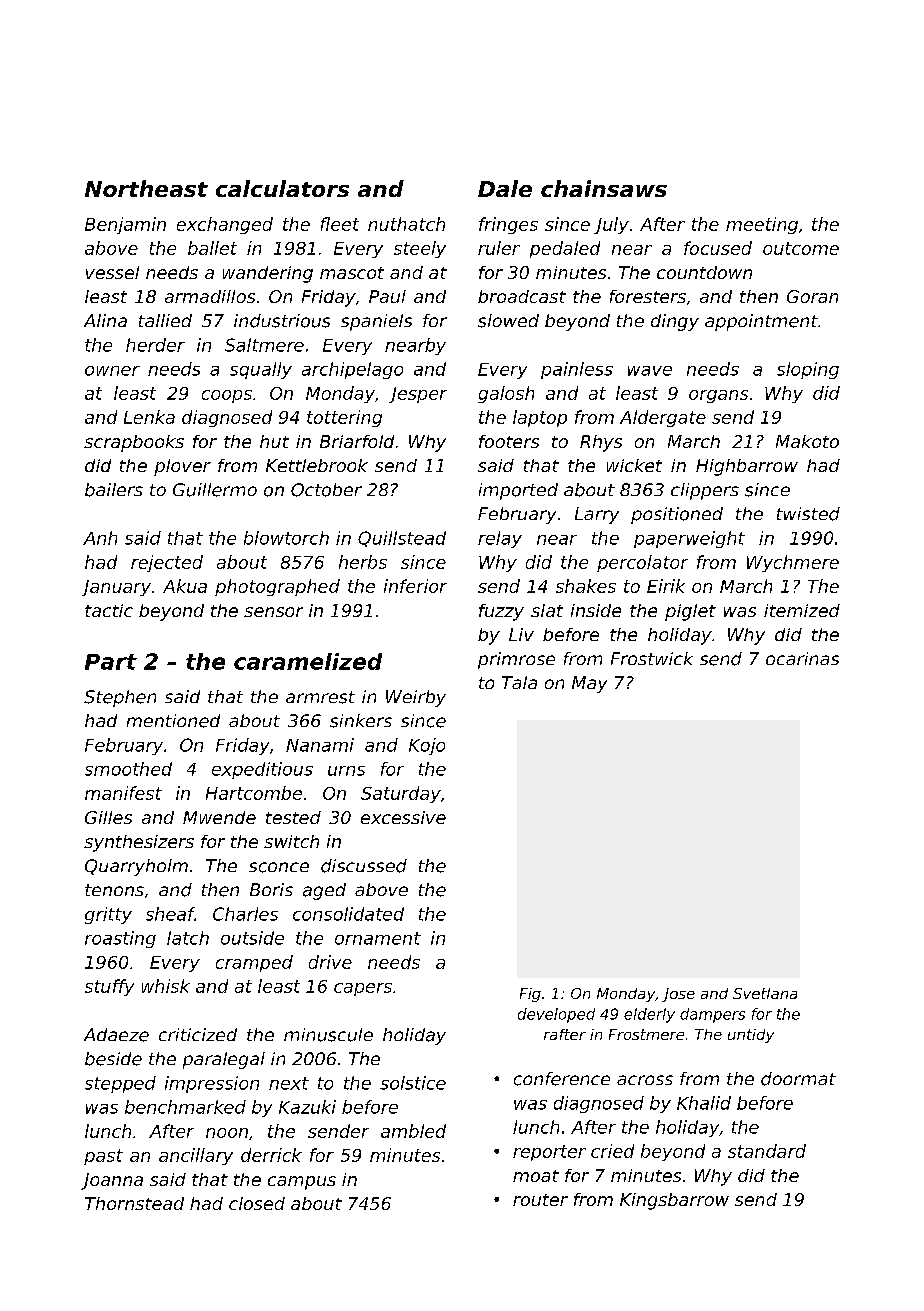 The height and width of the screenshot is (1311, 924). I want to click on router, so click(540, 1200).
